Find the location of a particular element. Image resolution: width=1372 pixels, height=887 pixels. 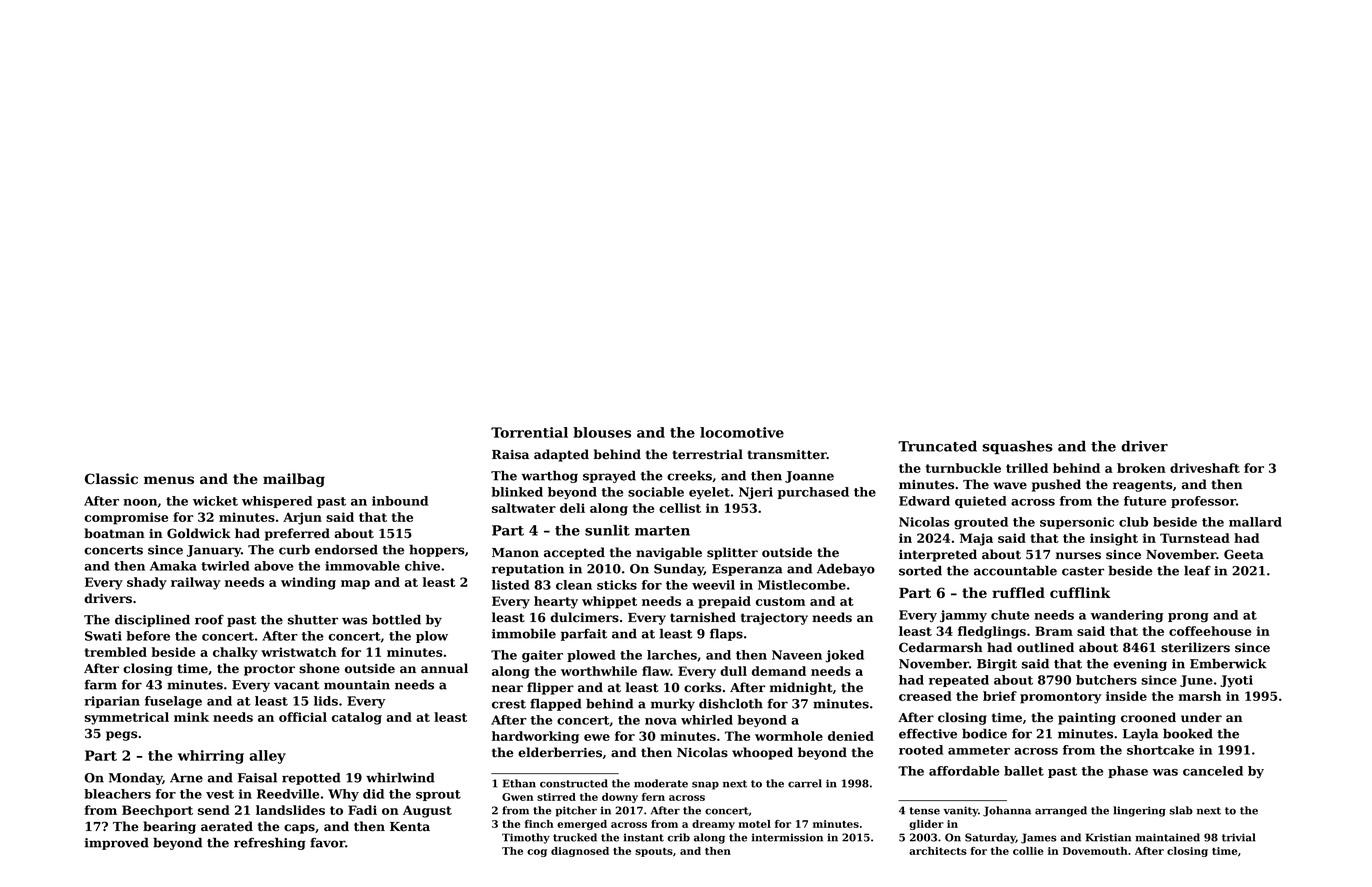

larches is located at coordinates (672, 655).
